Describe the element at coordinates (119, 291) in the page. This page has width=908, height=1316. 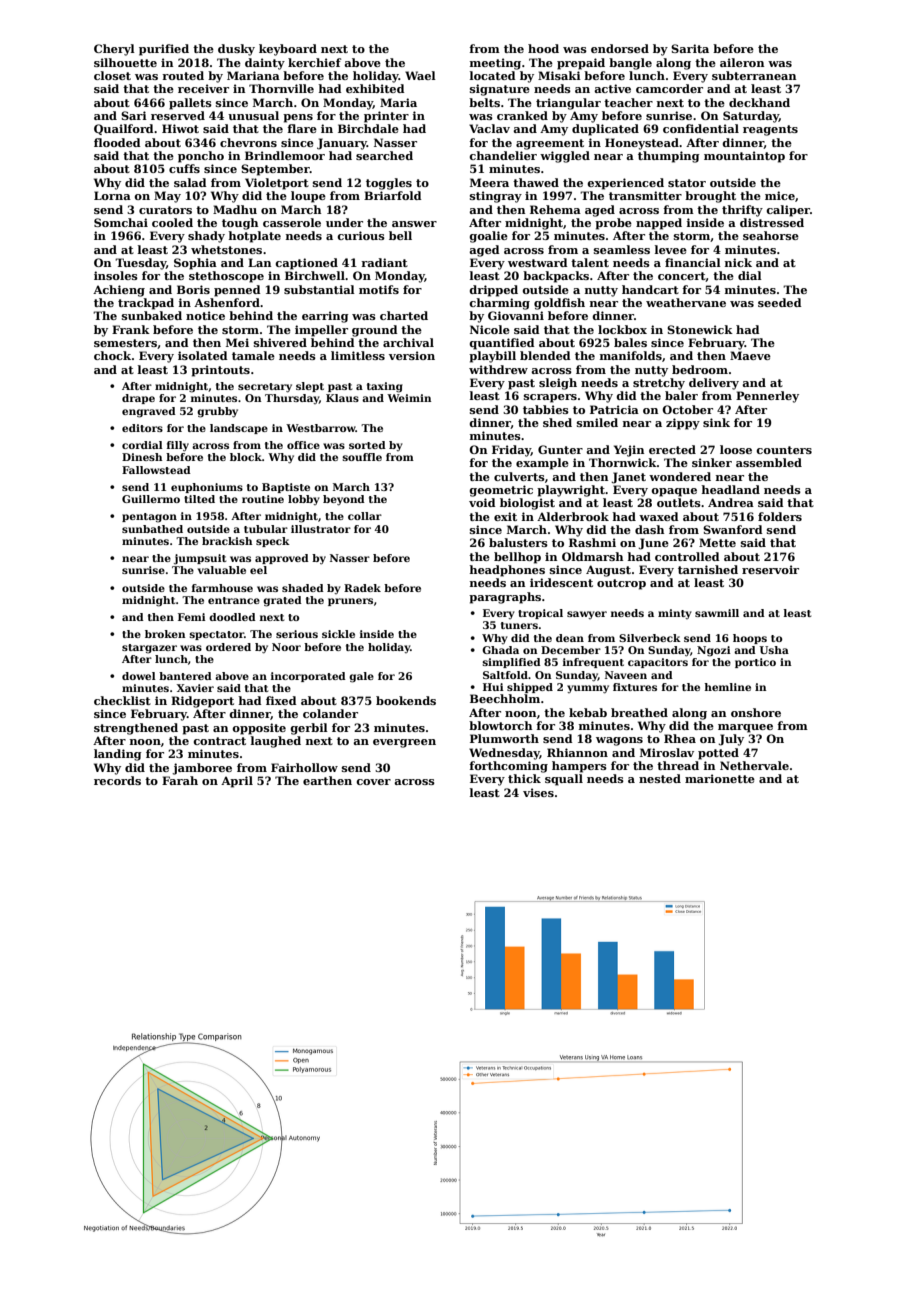
I see `Achieng` at that location.
